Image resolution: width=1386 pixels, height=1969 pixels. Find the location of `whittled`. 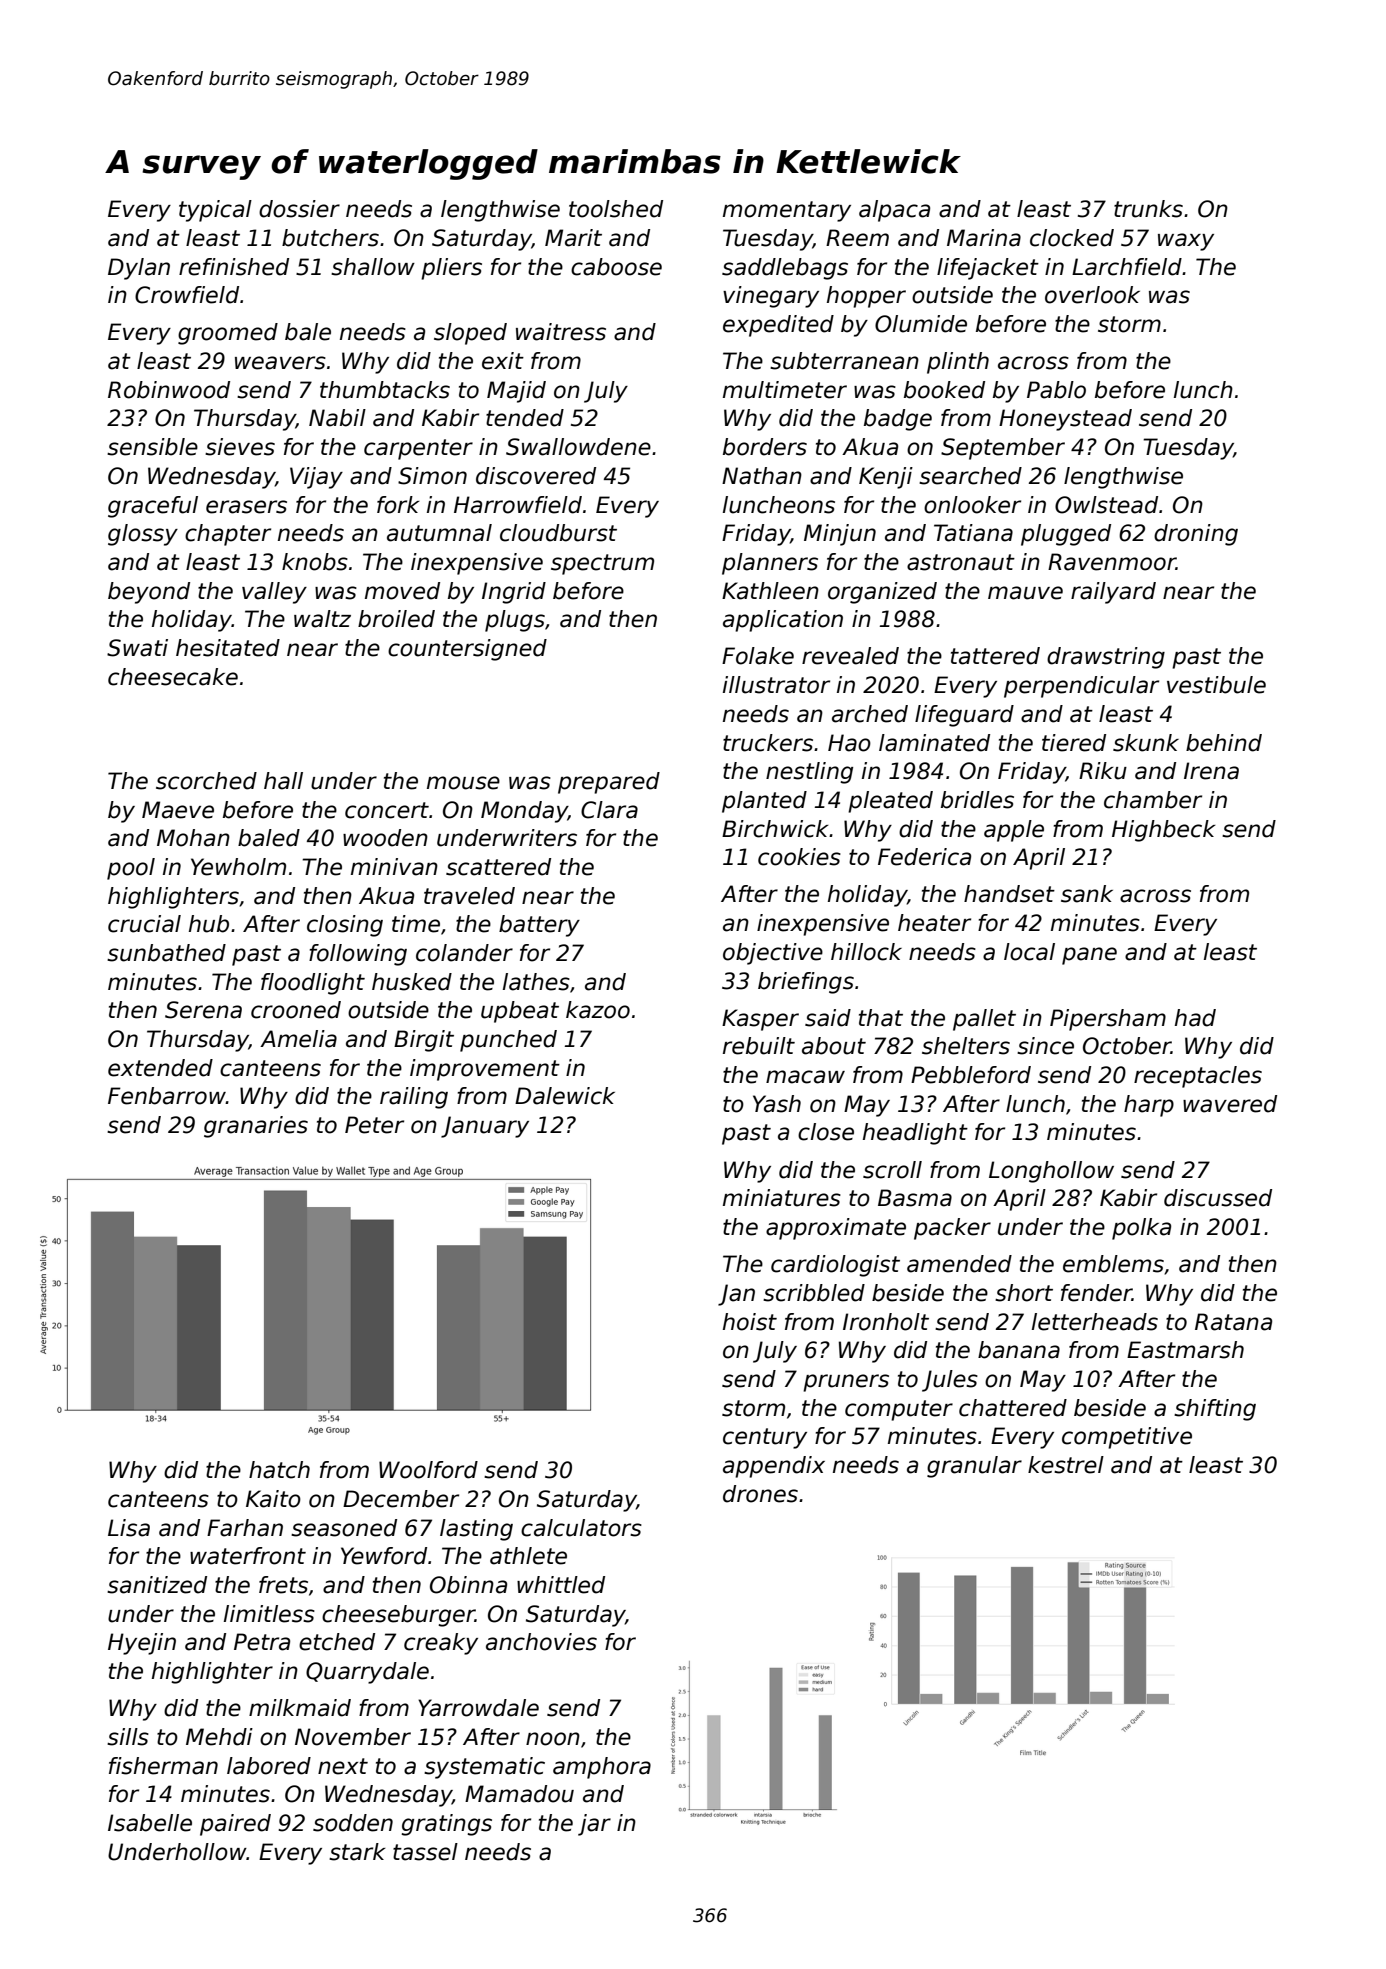

whittled is located at coordinates (561, 1585).
